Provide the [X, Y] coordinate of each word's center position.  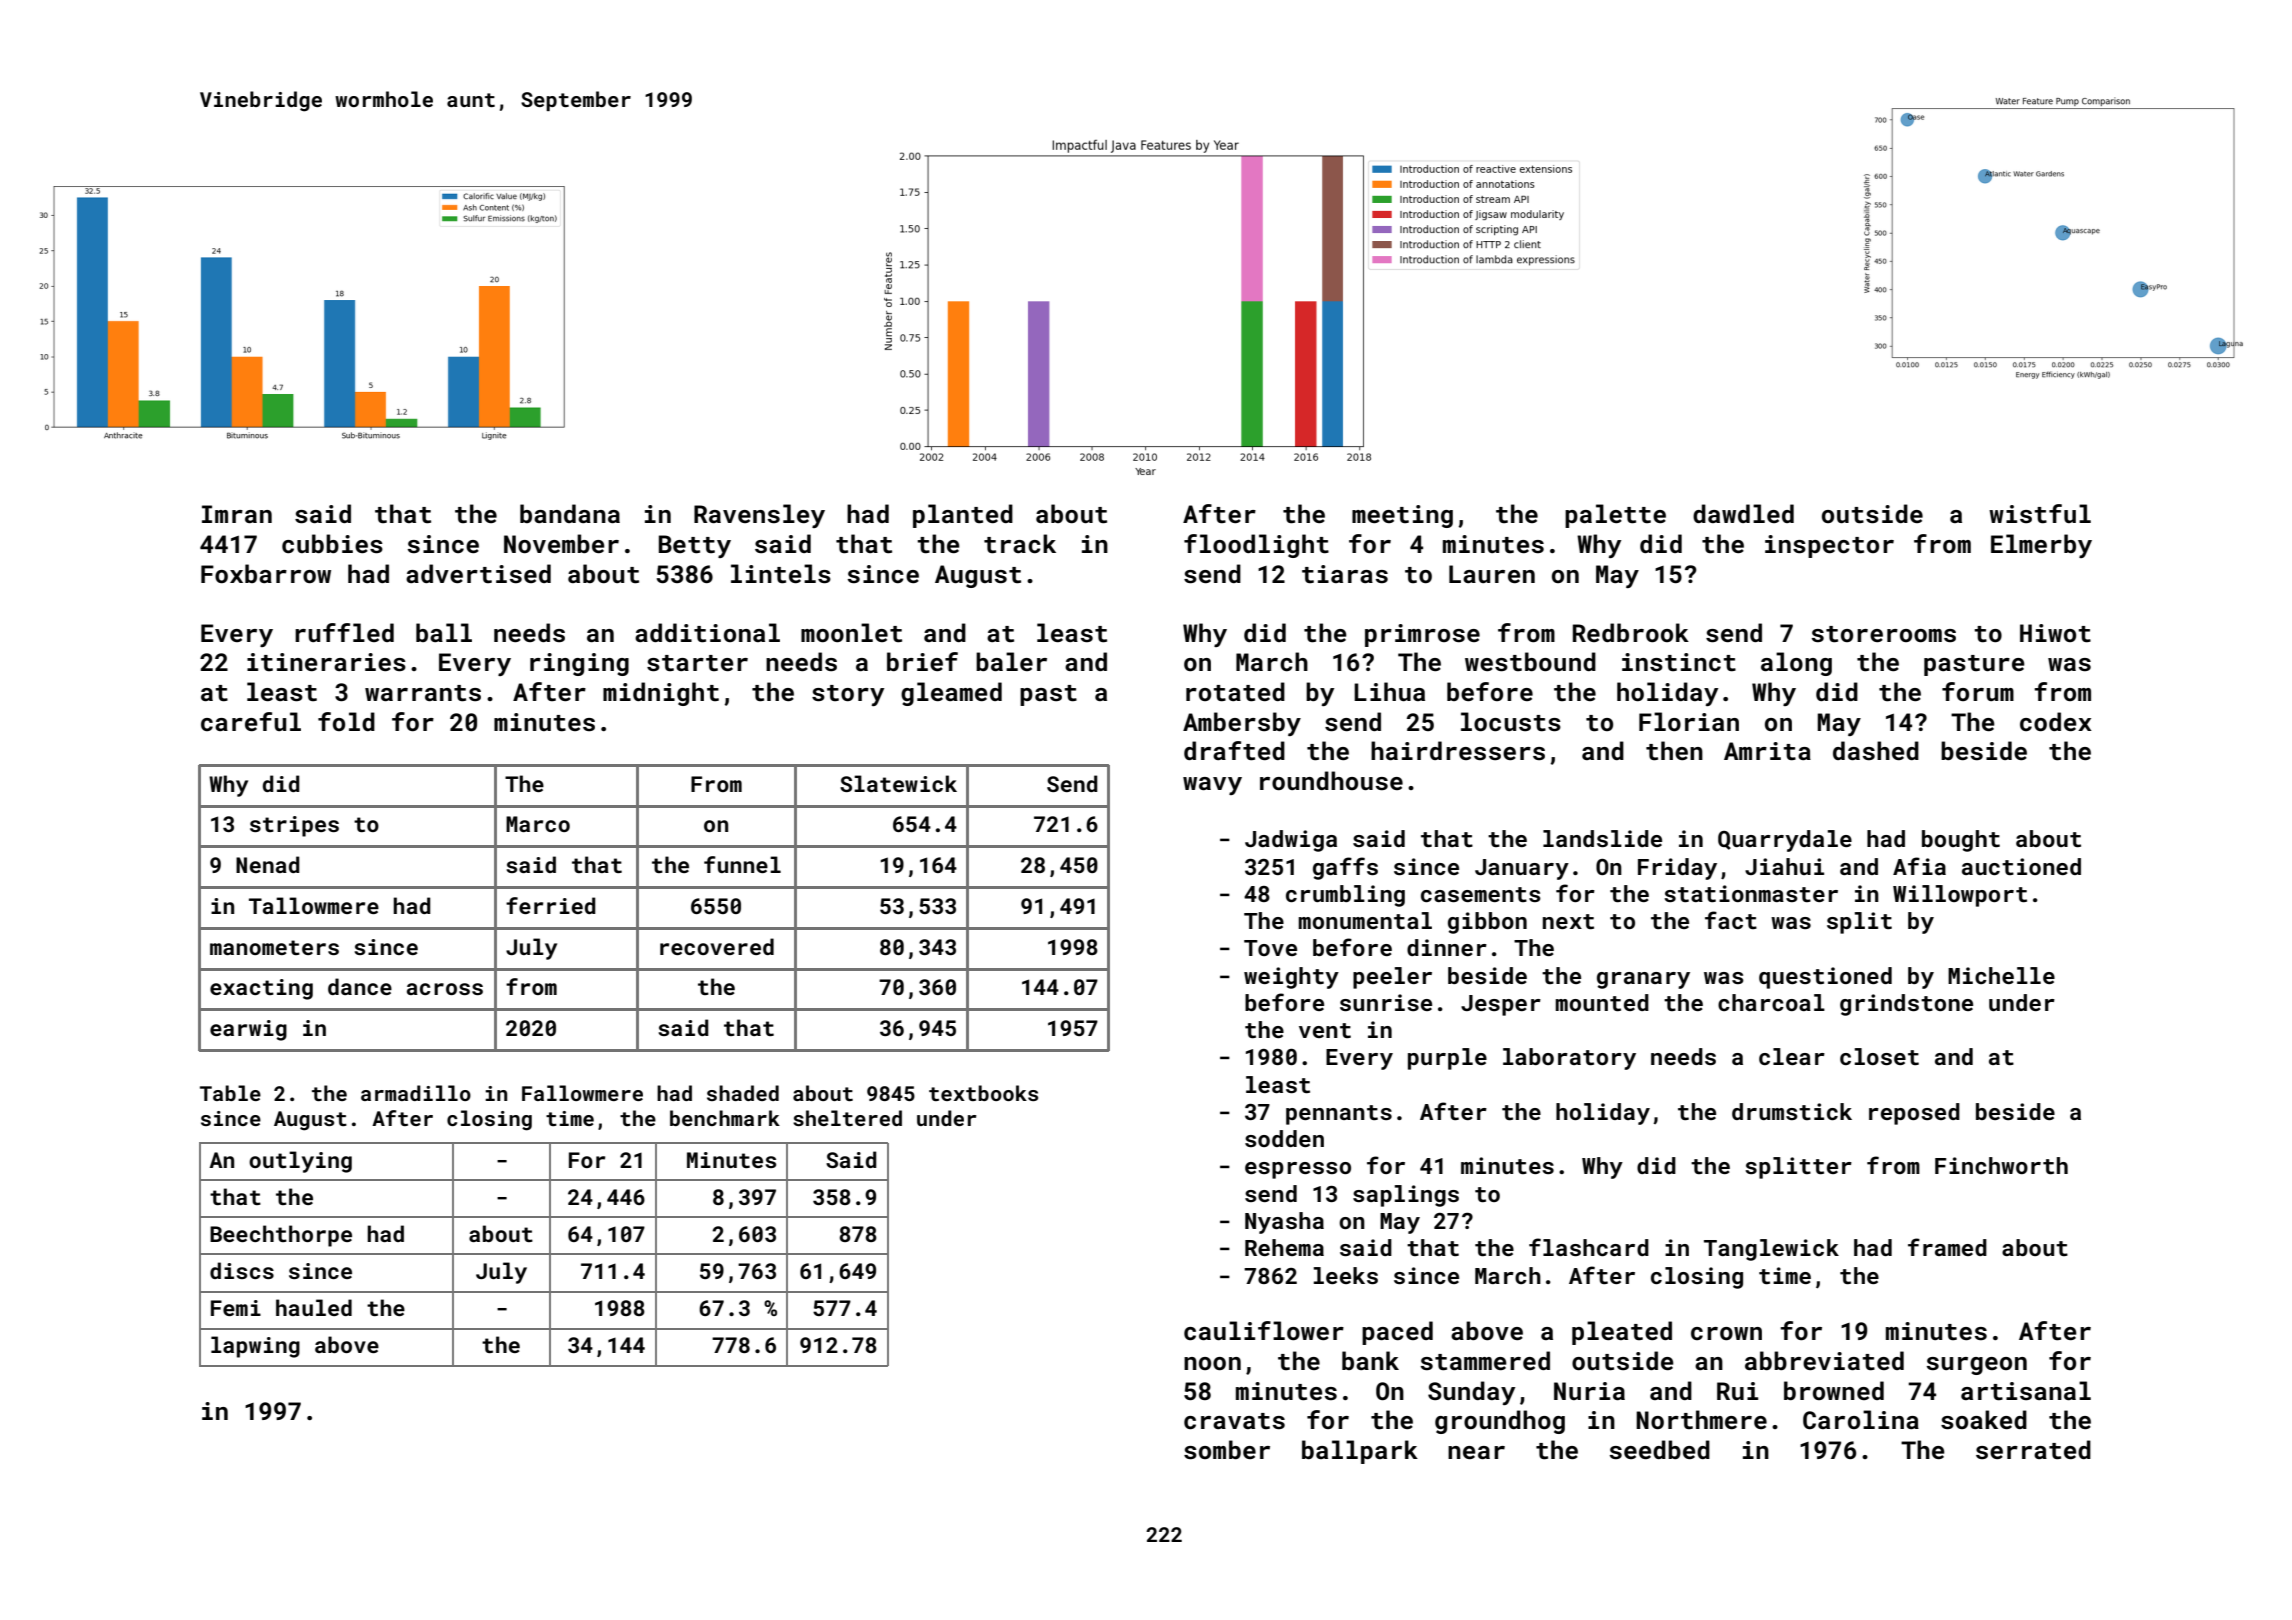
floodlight [1256, 546]
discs [242, 1270]
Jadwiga [1291, 841]
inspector [1829, 546]
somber [1227, 1450]
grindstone [1906, 1005]
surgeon [1977, 1366]
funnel [742, 864]
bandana [570, 513]
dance [360, 986]
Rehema [1284, 1247]
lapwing [255, 1347]
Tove [1270, 948]
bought [1961, 841]
